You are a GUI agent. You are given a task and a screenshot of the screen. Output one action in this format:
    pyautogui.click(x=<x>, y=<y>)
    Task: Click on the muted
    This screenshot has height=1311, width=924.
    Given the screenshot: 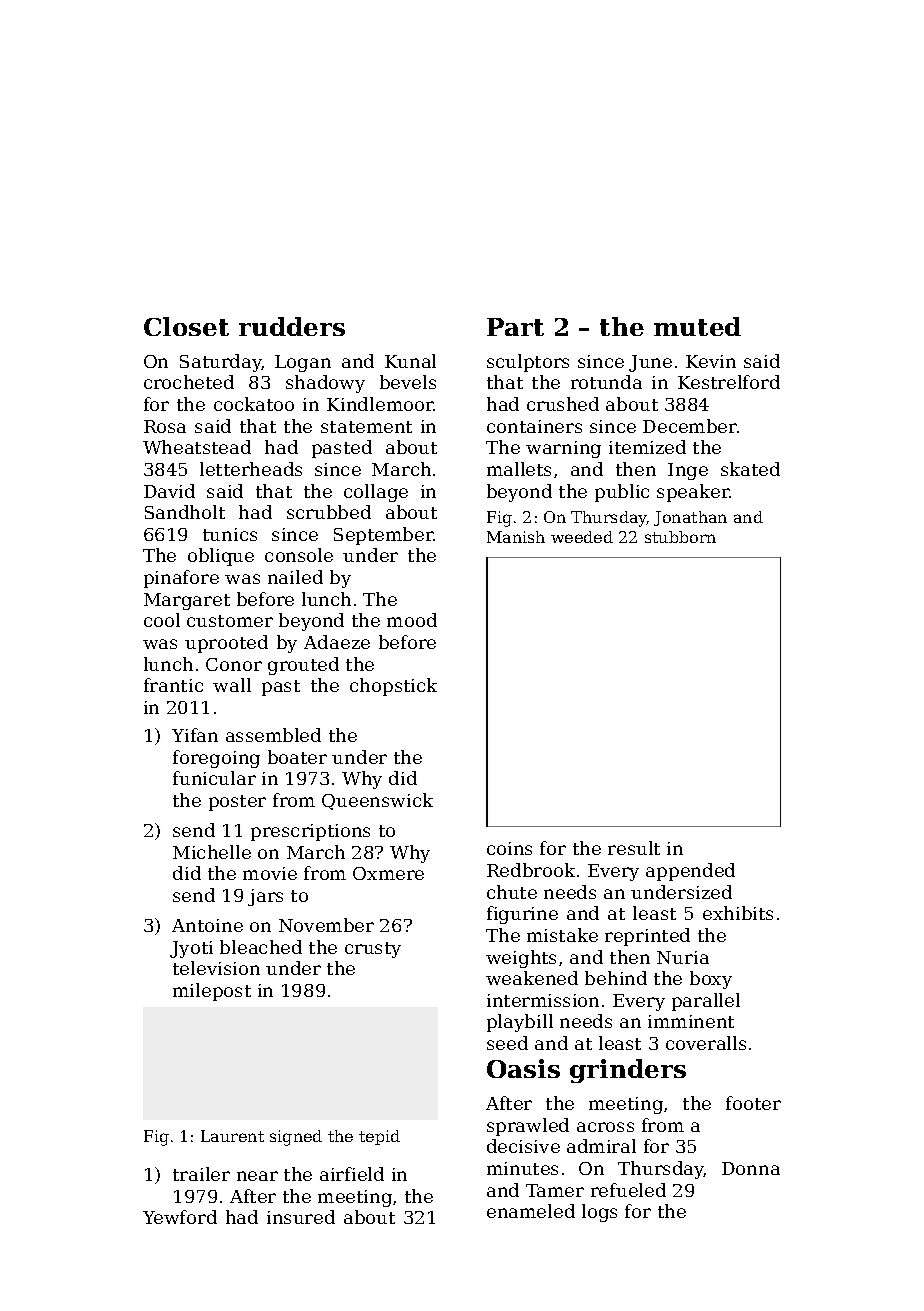 What is the action you would take?
    pyautogui.click(x=697, y=326)
